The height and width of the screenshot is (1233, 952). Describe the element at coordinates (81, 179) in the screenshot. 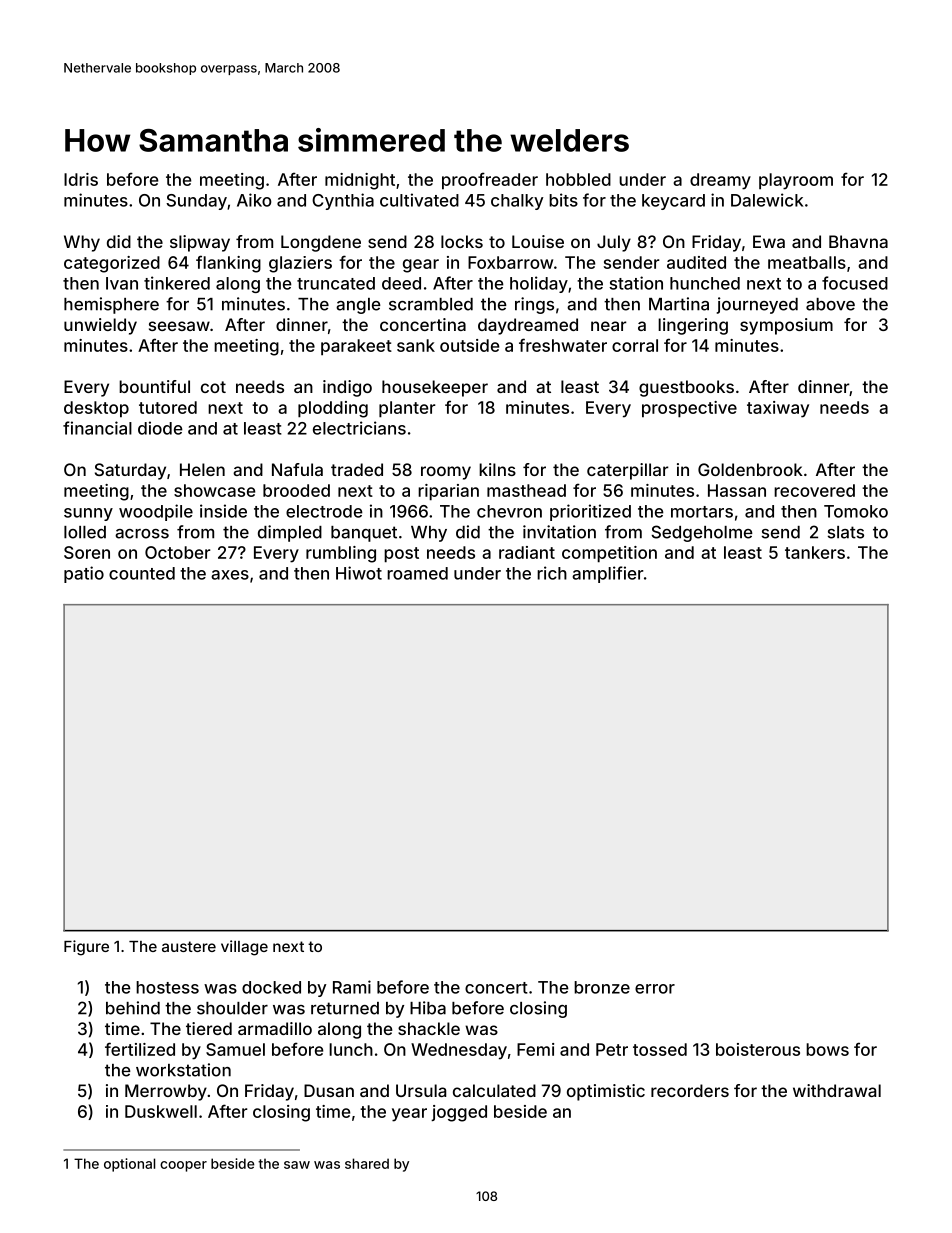

I see `Idris` at that location.
